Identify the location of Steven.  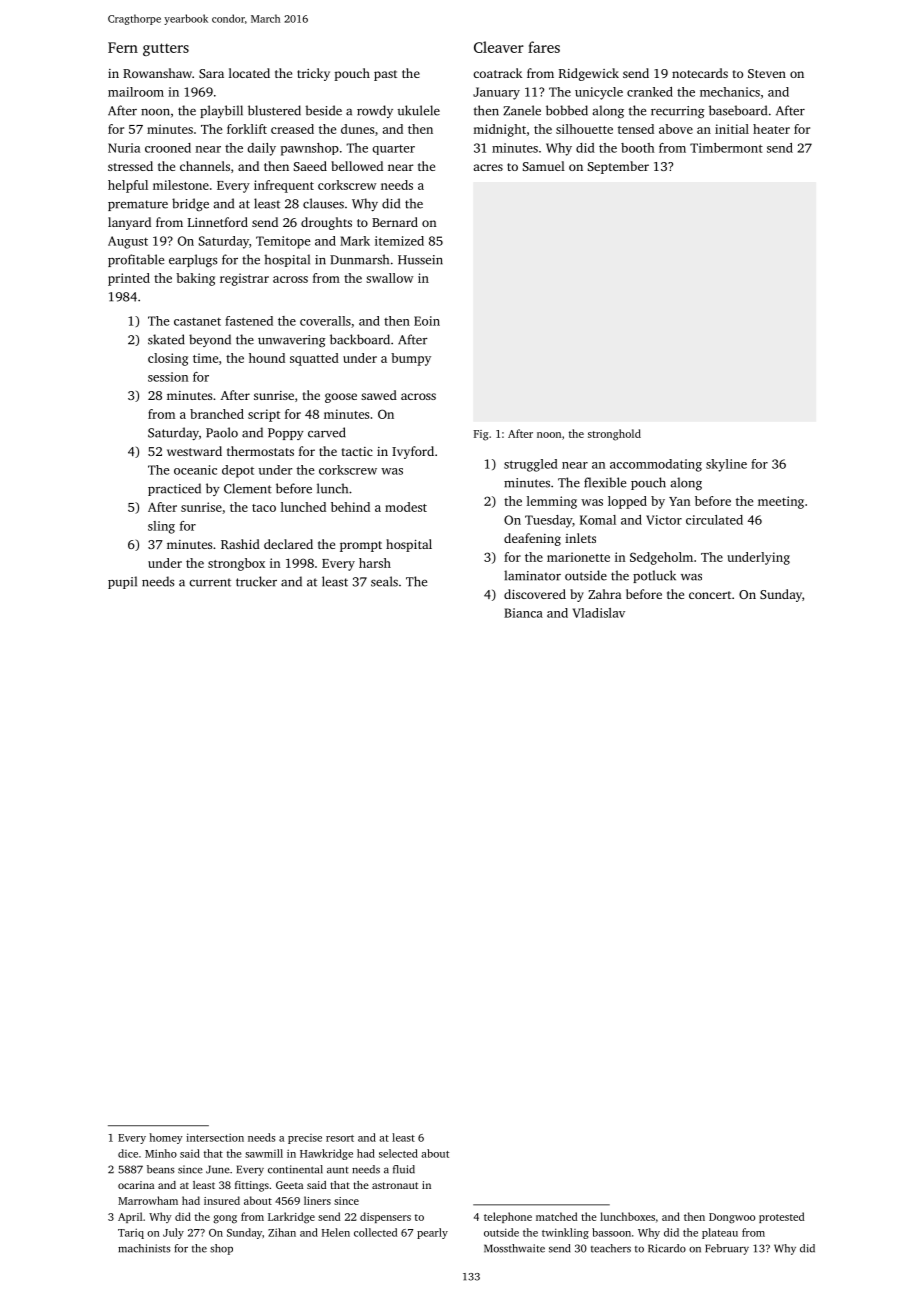
(767, 73).
